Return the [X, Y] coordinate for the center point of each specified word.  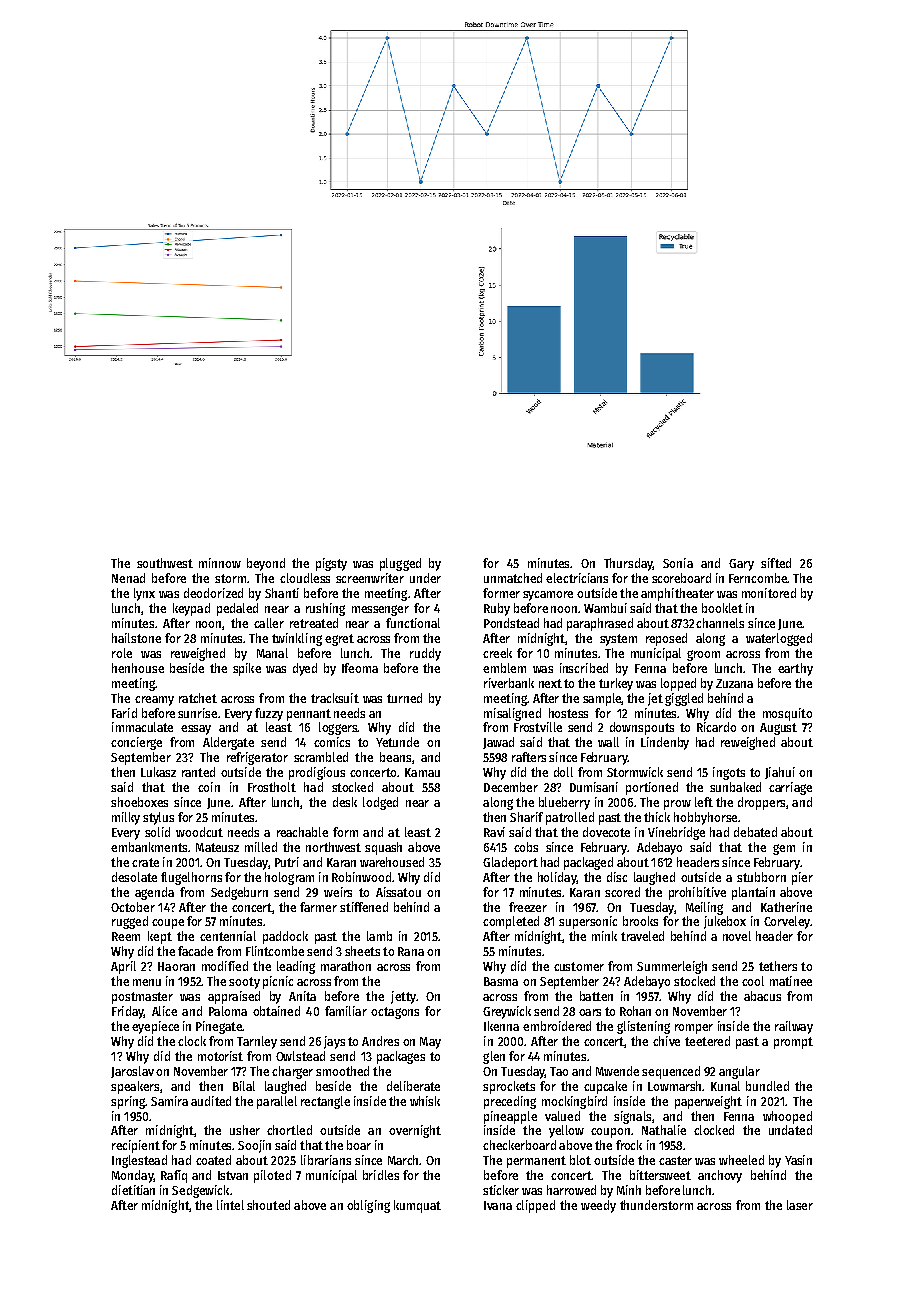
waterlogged [779, 639]
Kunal [725, 1086]
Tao [559, 1071]
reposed [666, 639]
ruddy [425, 654]
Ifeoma [360, 668]
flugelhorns [191, 878]
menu [147, 982]
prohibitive [697, 893]
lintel [230, 1205]
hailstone [136, 638]
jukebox [725, 922]
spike [247, 669]
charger [292, 1072]
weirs [338, 892]
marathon [346, 966]
